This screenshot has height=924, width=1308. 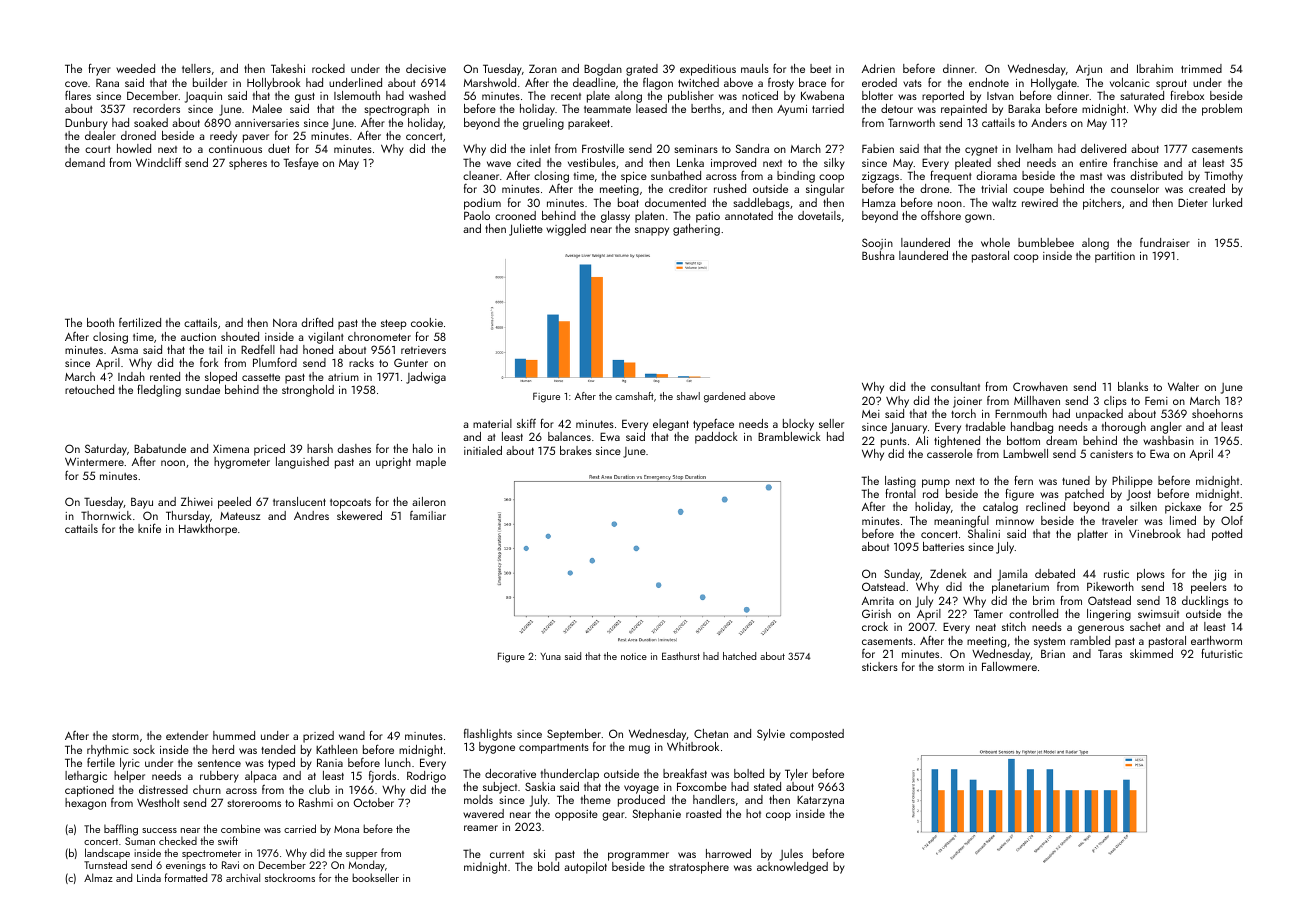 I want to click on paddock, so click(x=716, y=438).
